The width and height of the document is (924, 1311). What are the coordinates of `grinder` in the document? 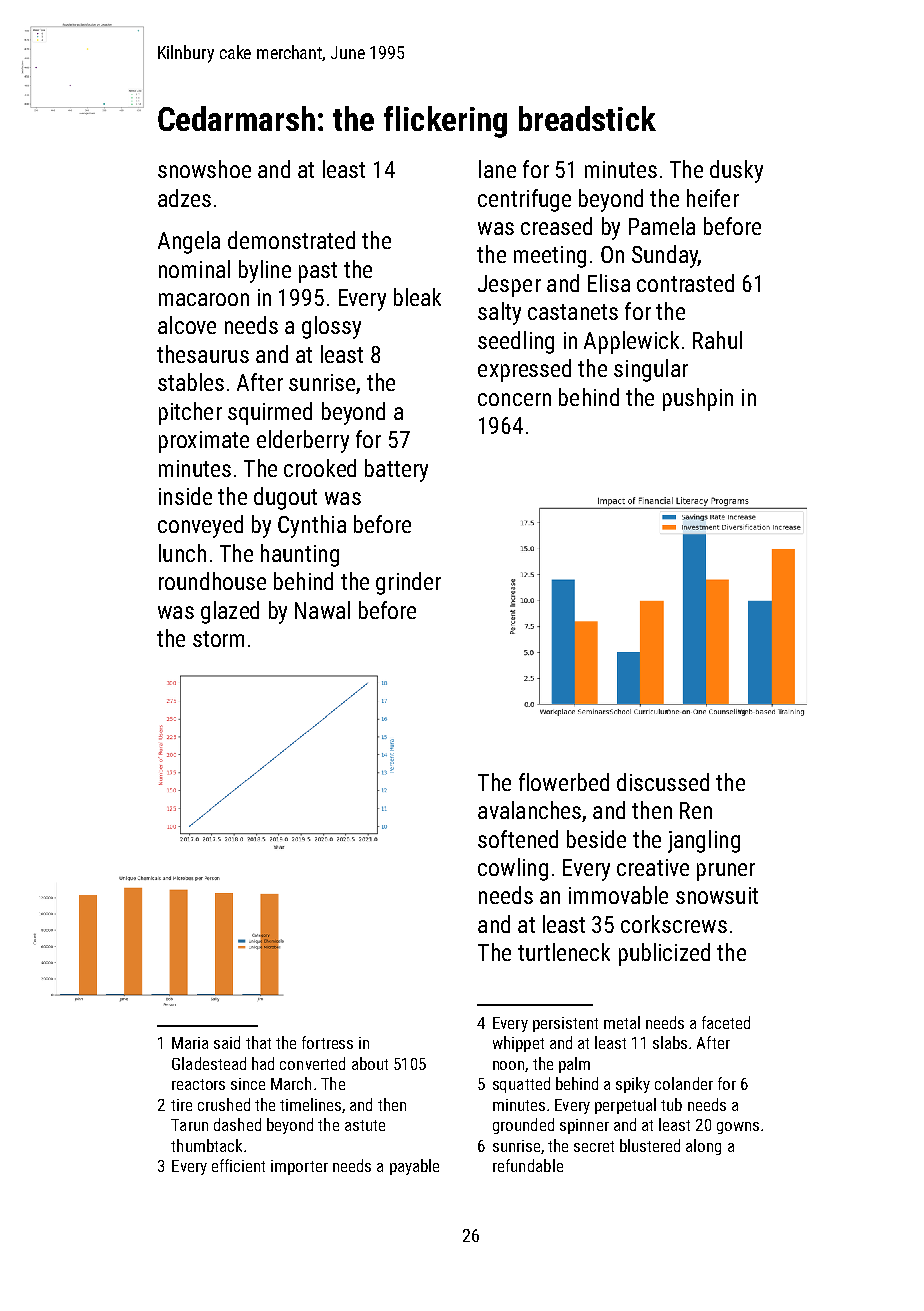 It's located at (408, 583).
